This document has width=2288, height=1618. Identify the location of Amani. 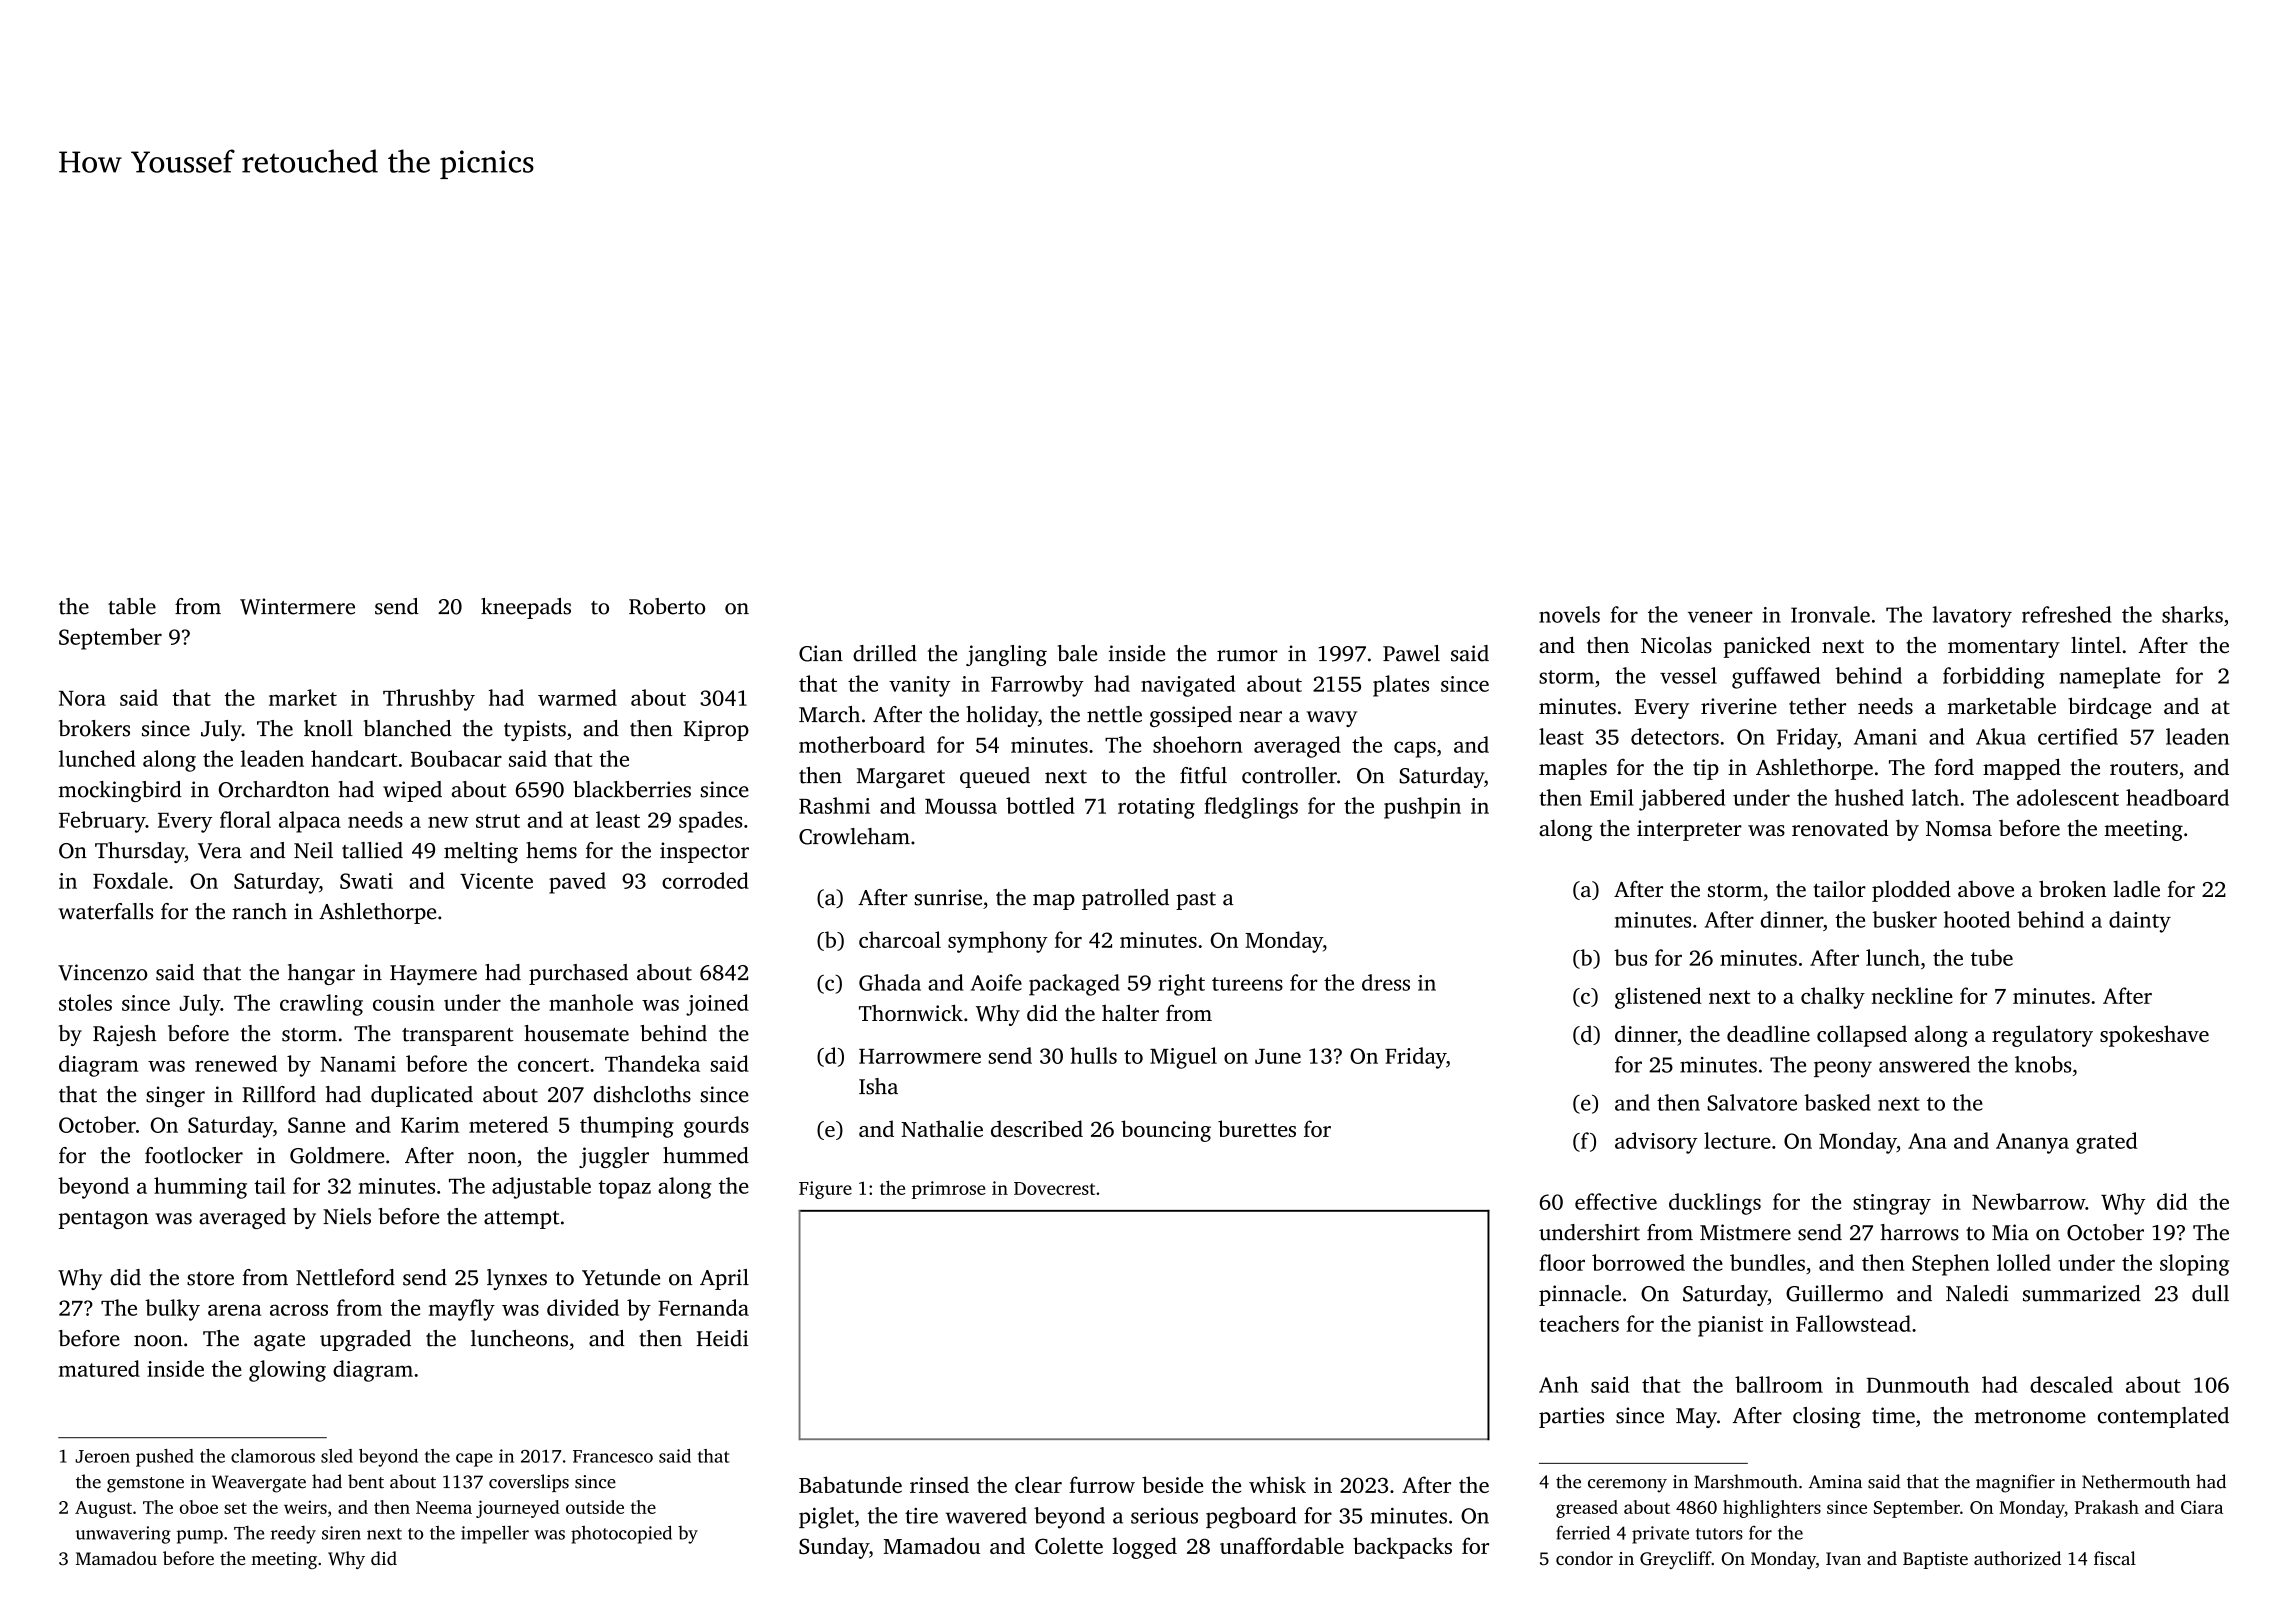
(1885, 737).
